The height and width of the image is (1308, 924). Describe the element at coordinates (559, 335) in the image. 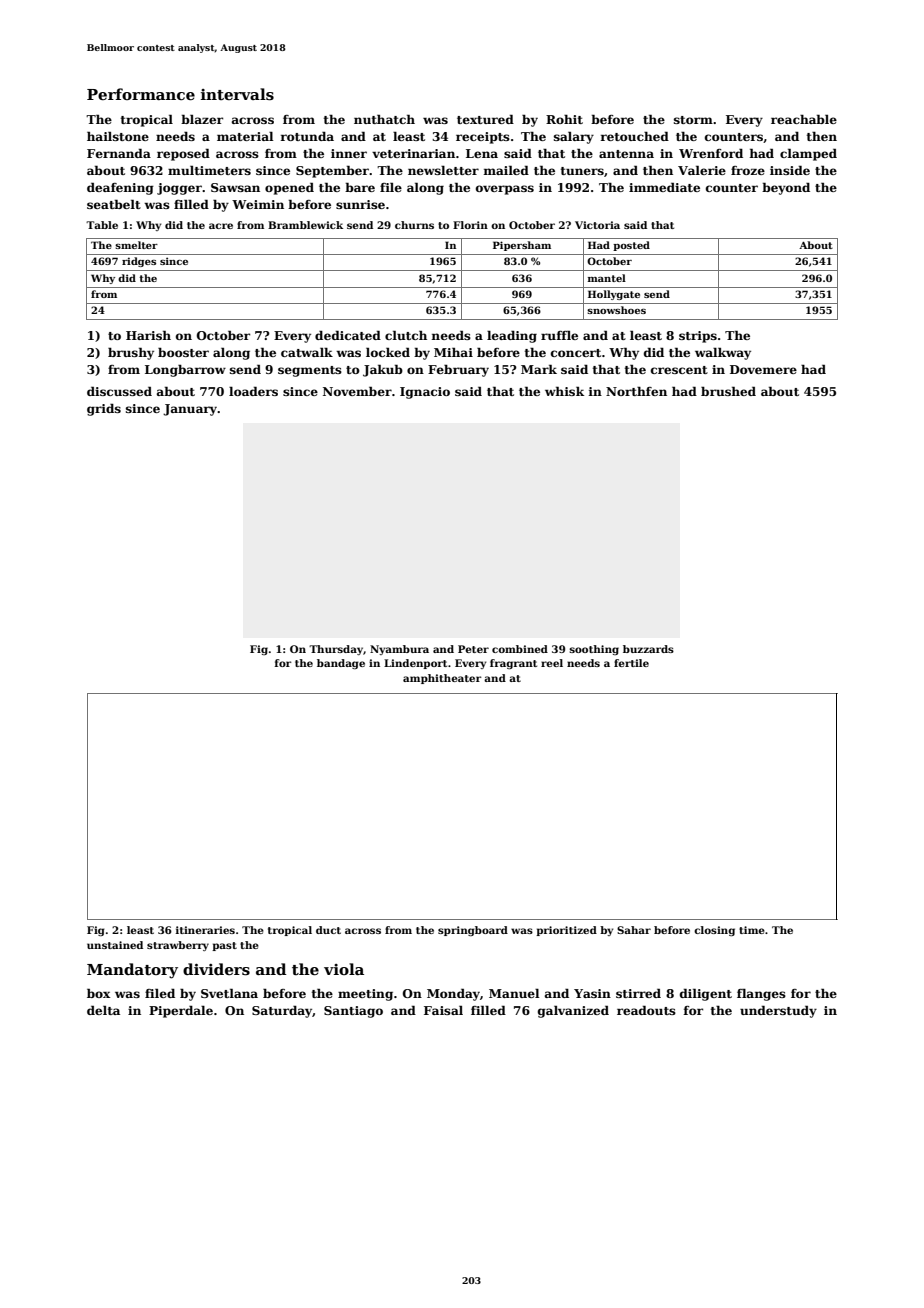

I see `ruffle` at that location.
